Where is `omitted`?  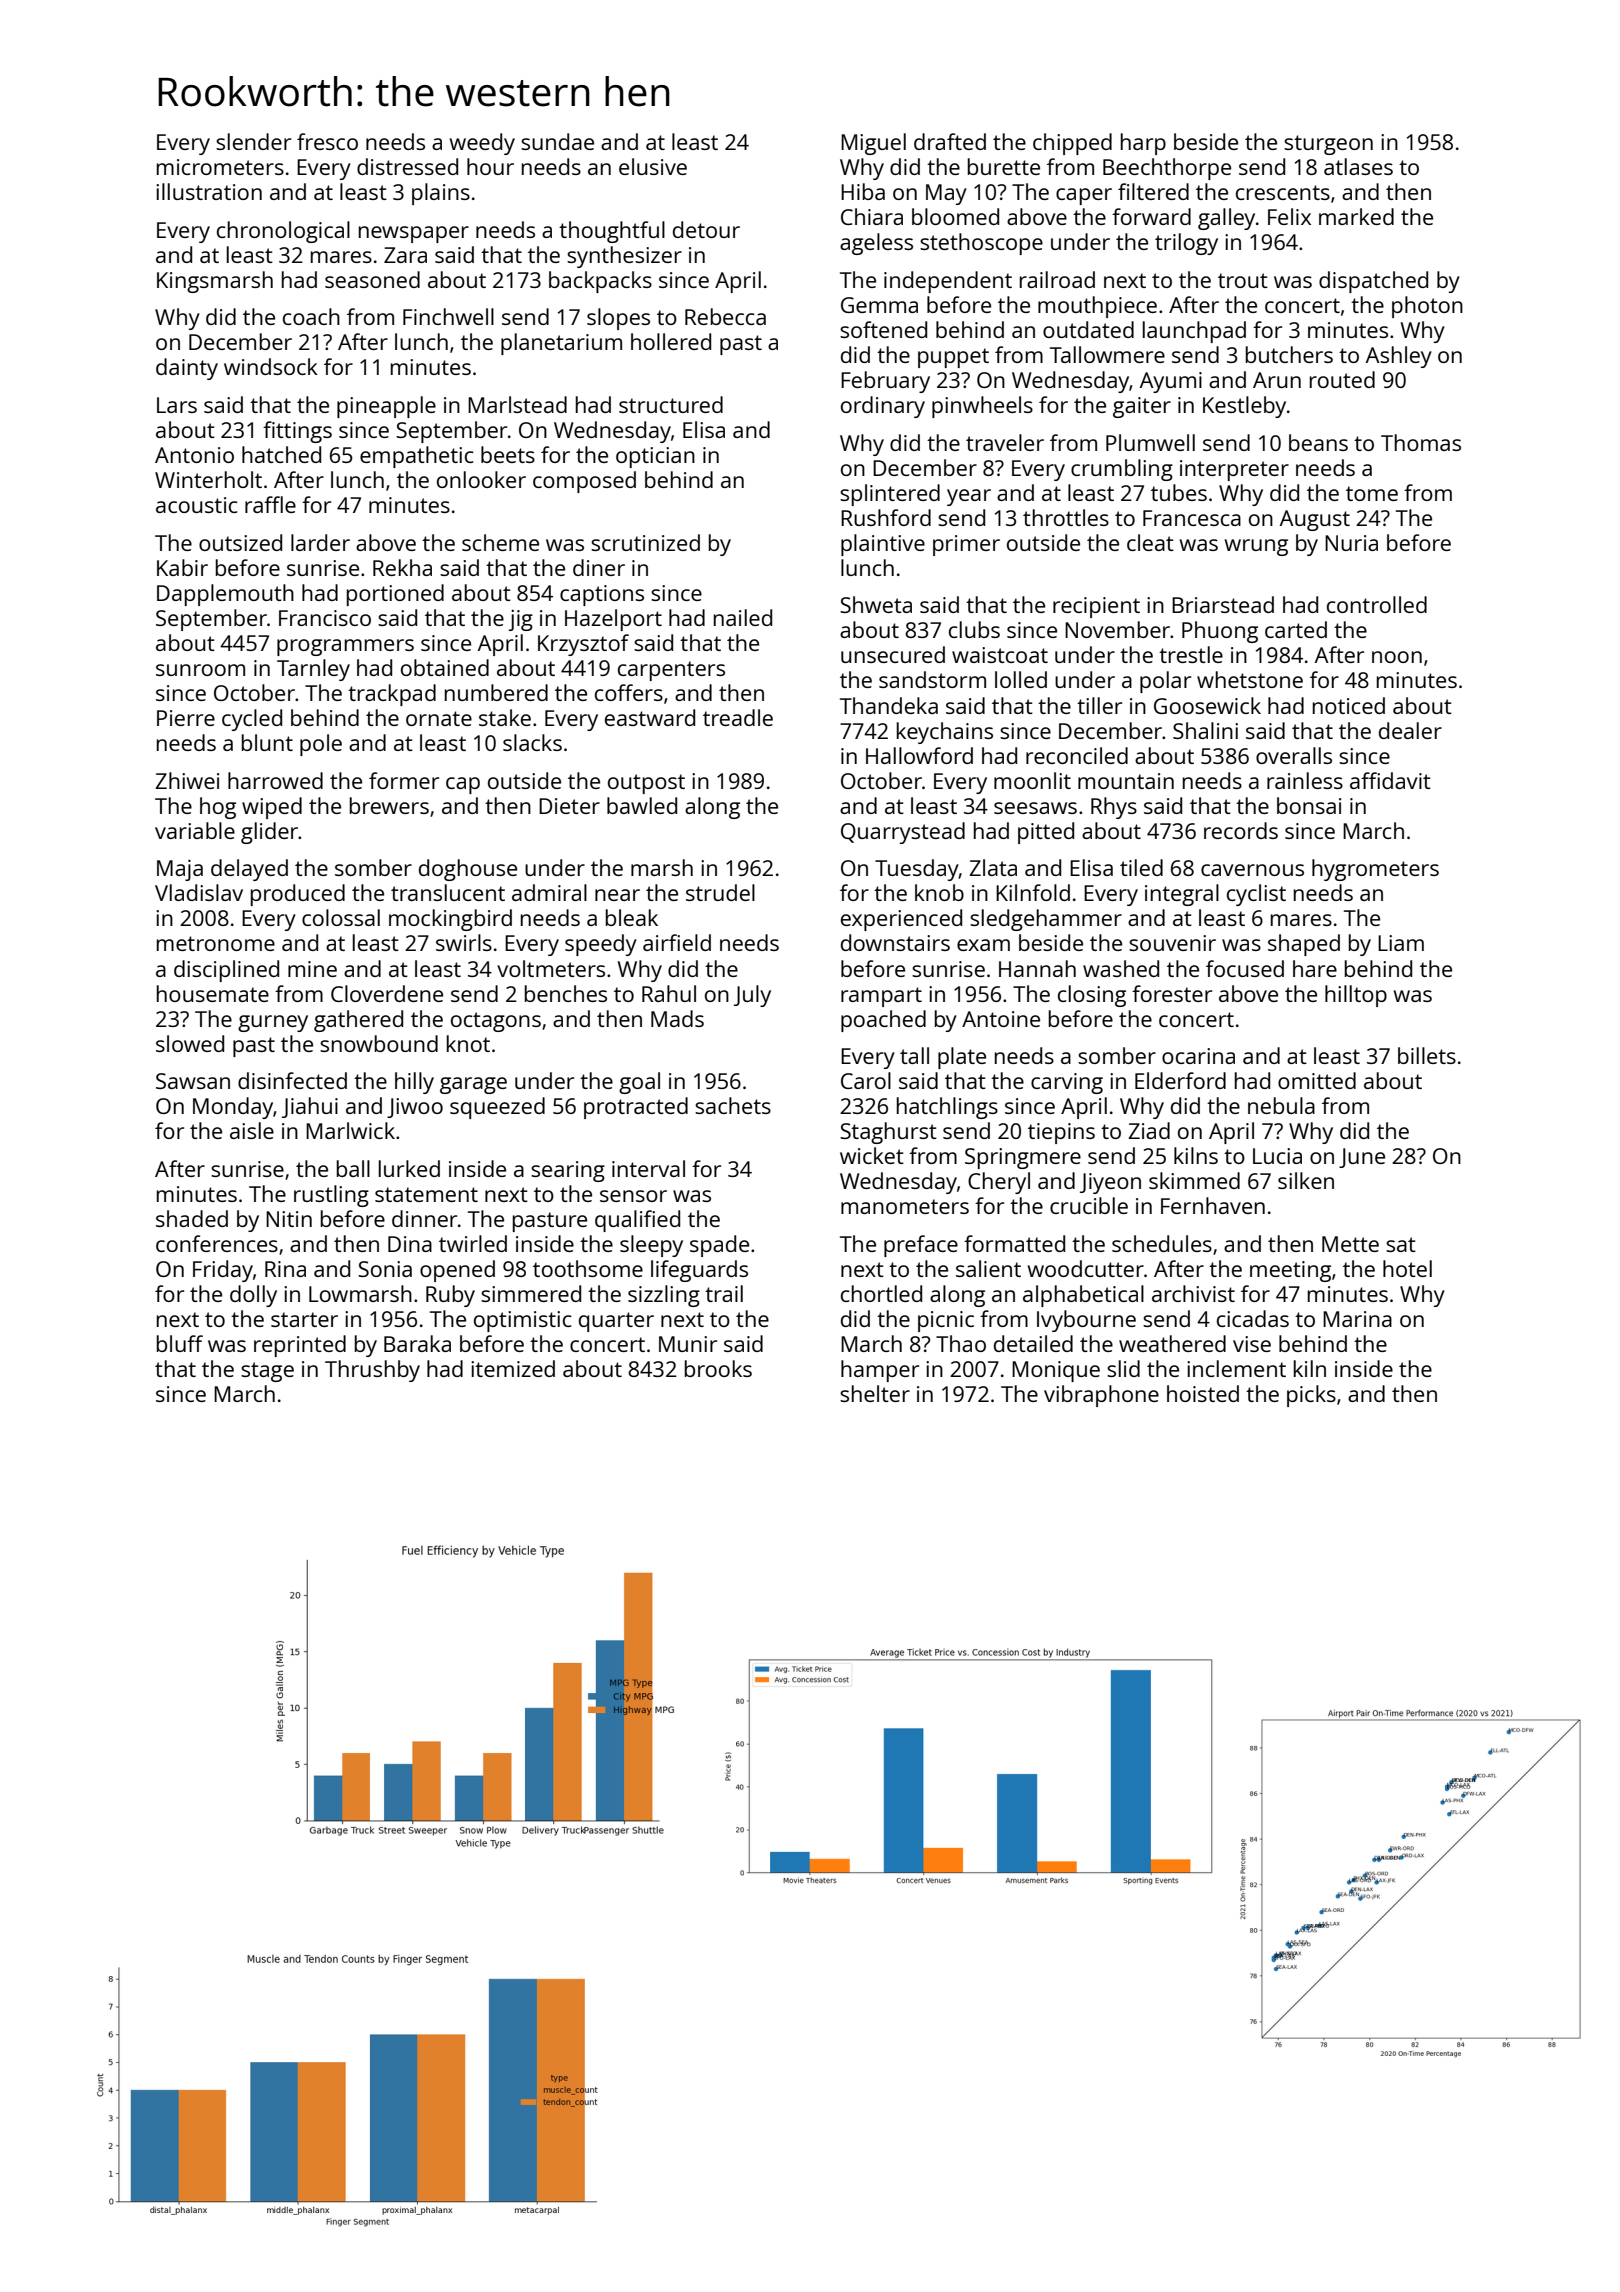
omitted is located at coordinates (1317, 1080).
